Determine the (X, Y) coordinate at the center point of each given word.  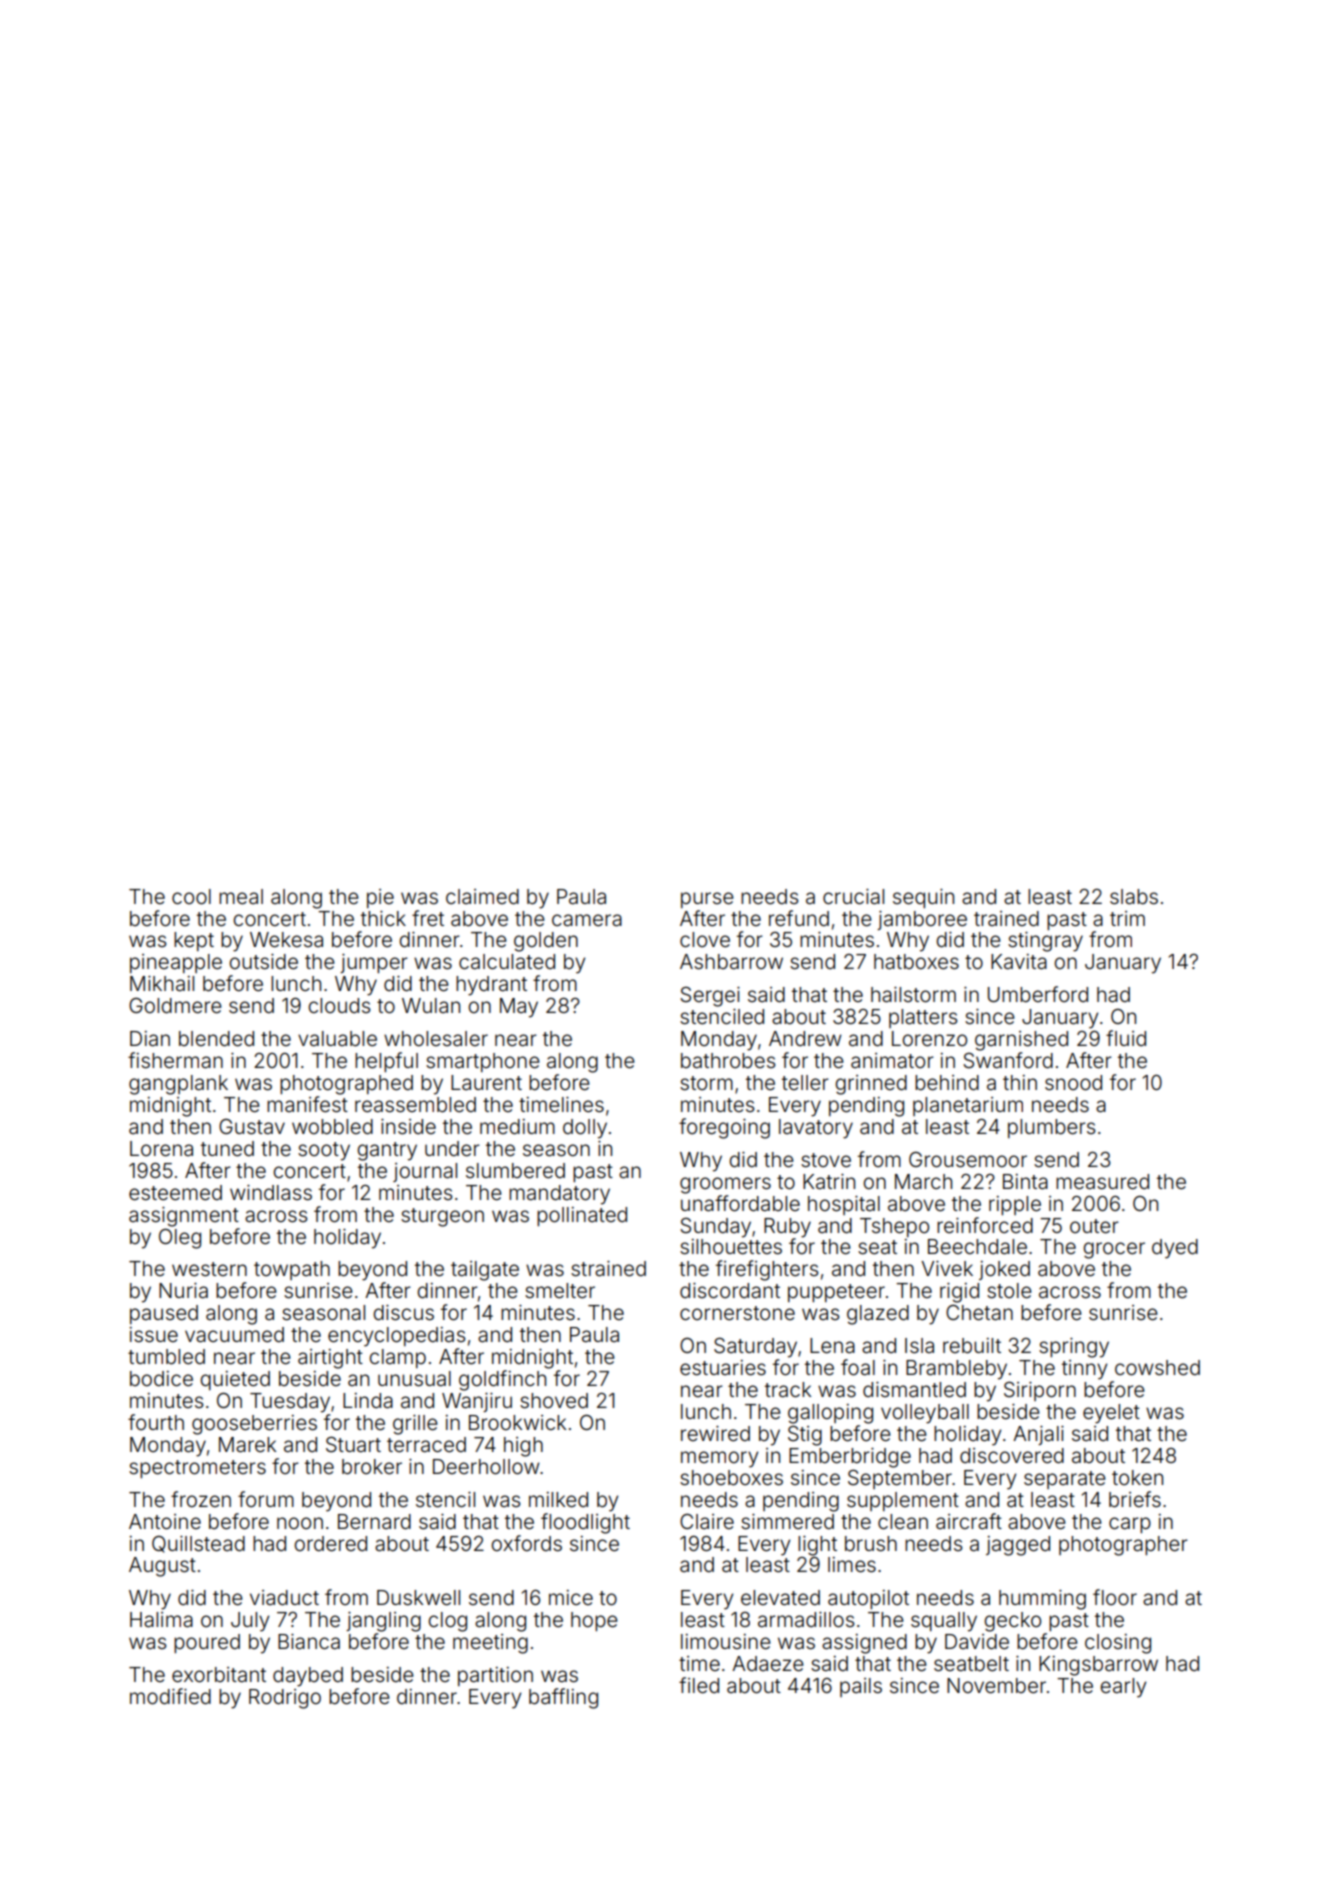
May (519, 1008)
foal (858, 1367)
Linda (368, 1400)
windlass (271, 1193)
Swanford (1008, 1060)
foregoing (724, 1128)
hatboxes (916, 962)
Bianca (309, 1641)
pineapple (176, 963)
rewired (715, 1434)
